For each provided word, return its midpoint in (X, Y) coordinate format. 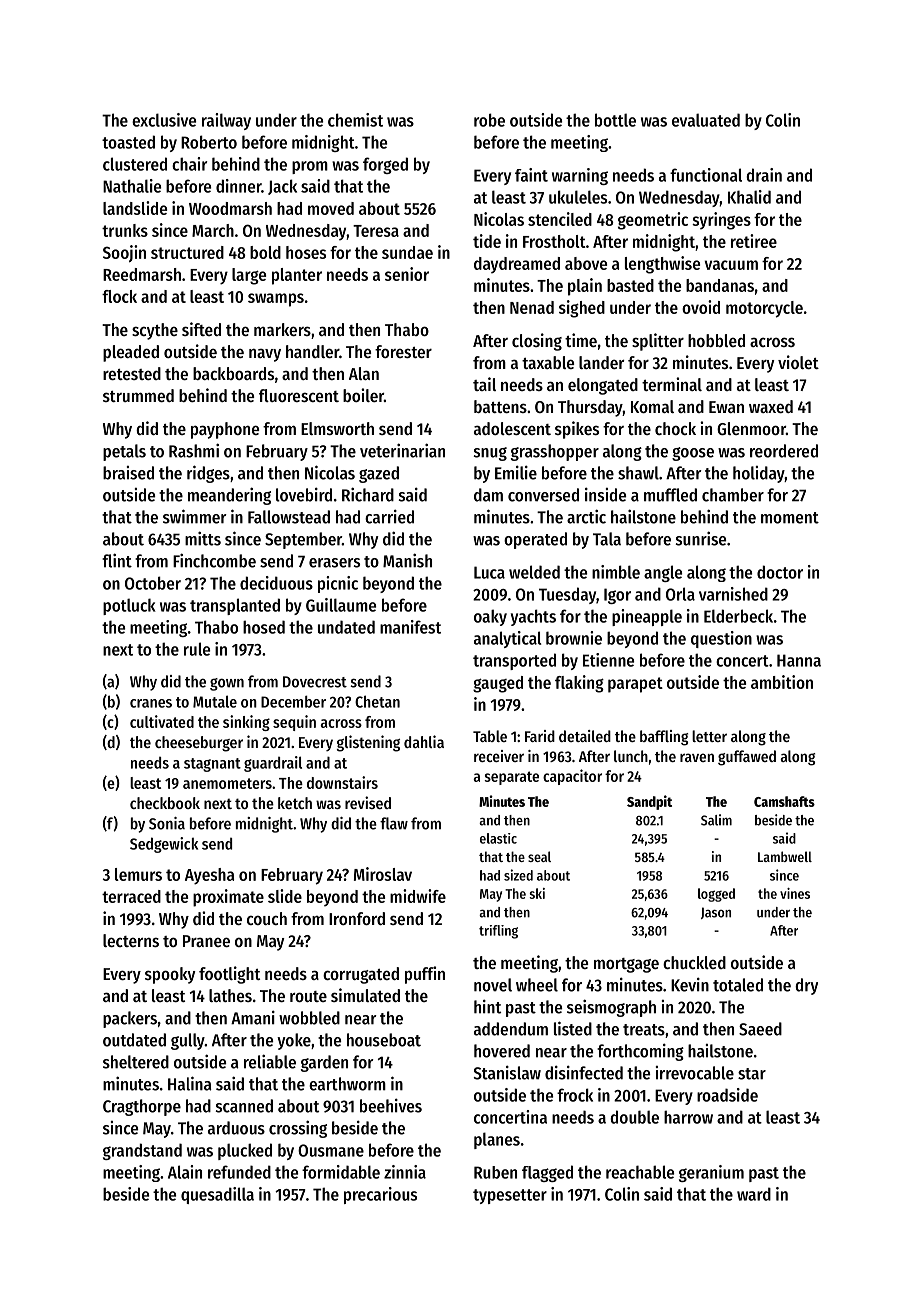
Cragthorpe (142, 1107)
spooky (170, 975)
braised (128, 473)
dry (806, 986)
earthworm (347, 1084)
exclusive (164, 120)
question (721, 639)
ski (537, 893)
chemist (355, 120)
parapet (635, 685)
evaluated (706, 120)
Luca (489, 572)
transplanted (235, 606)
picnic (338, 584)
